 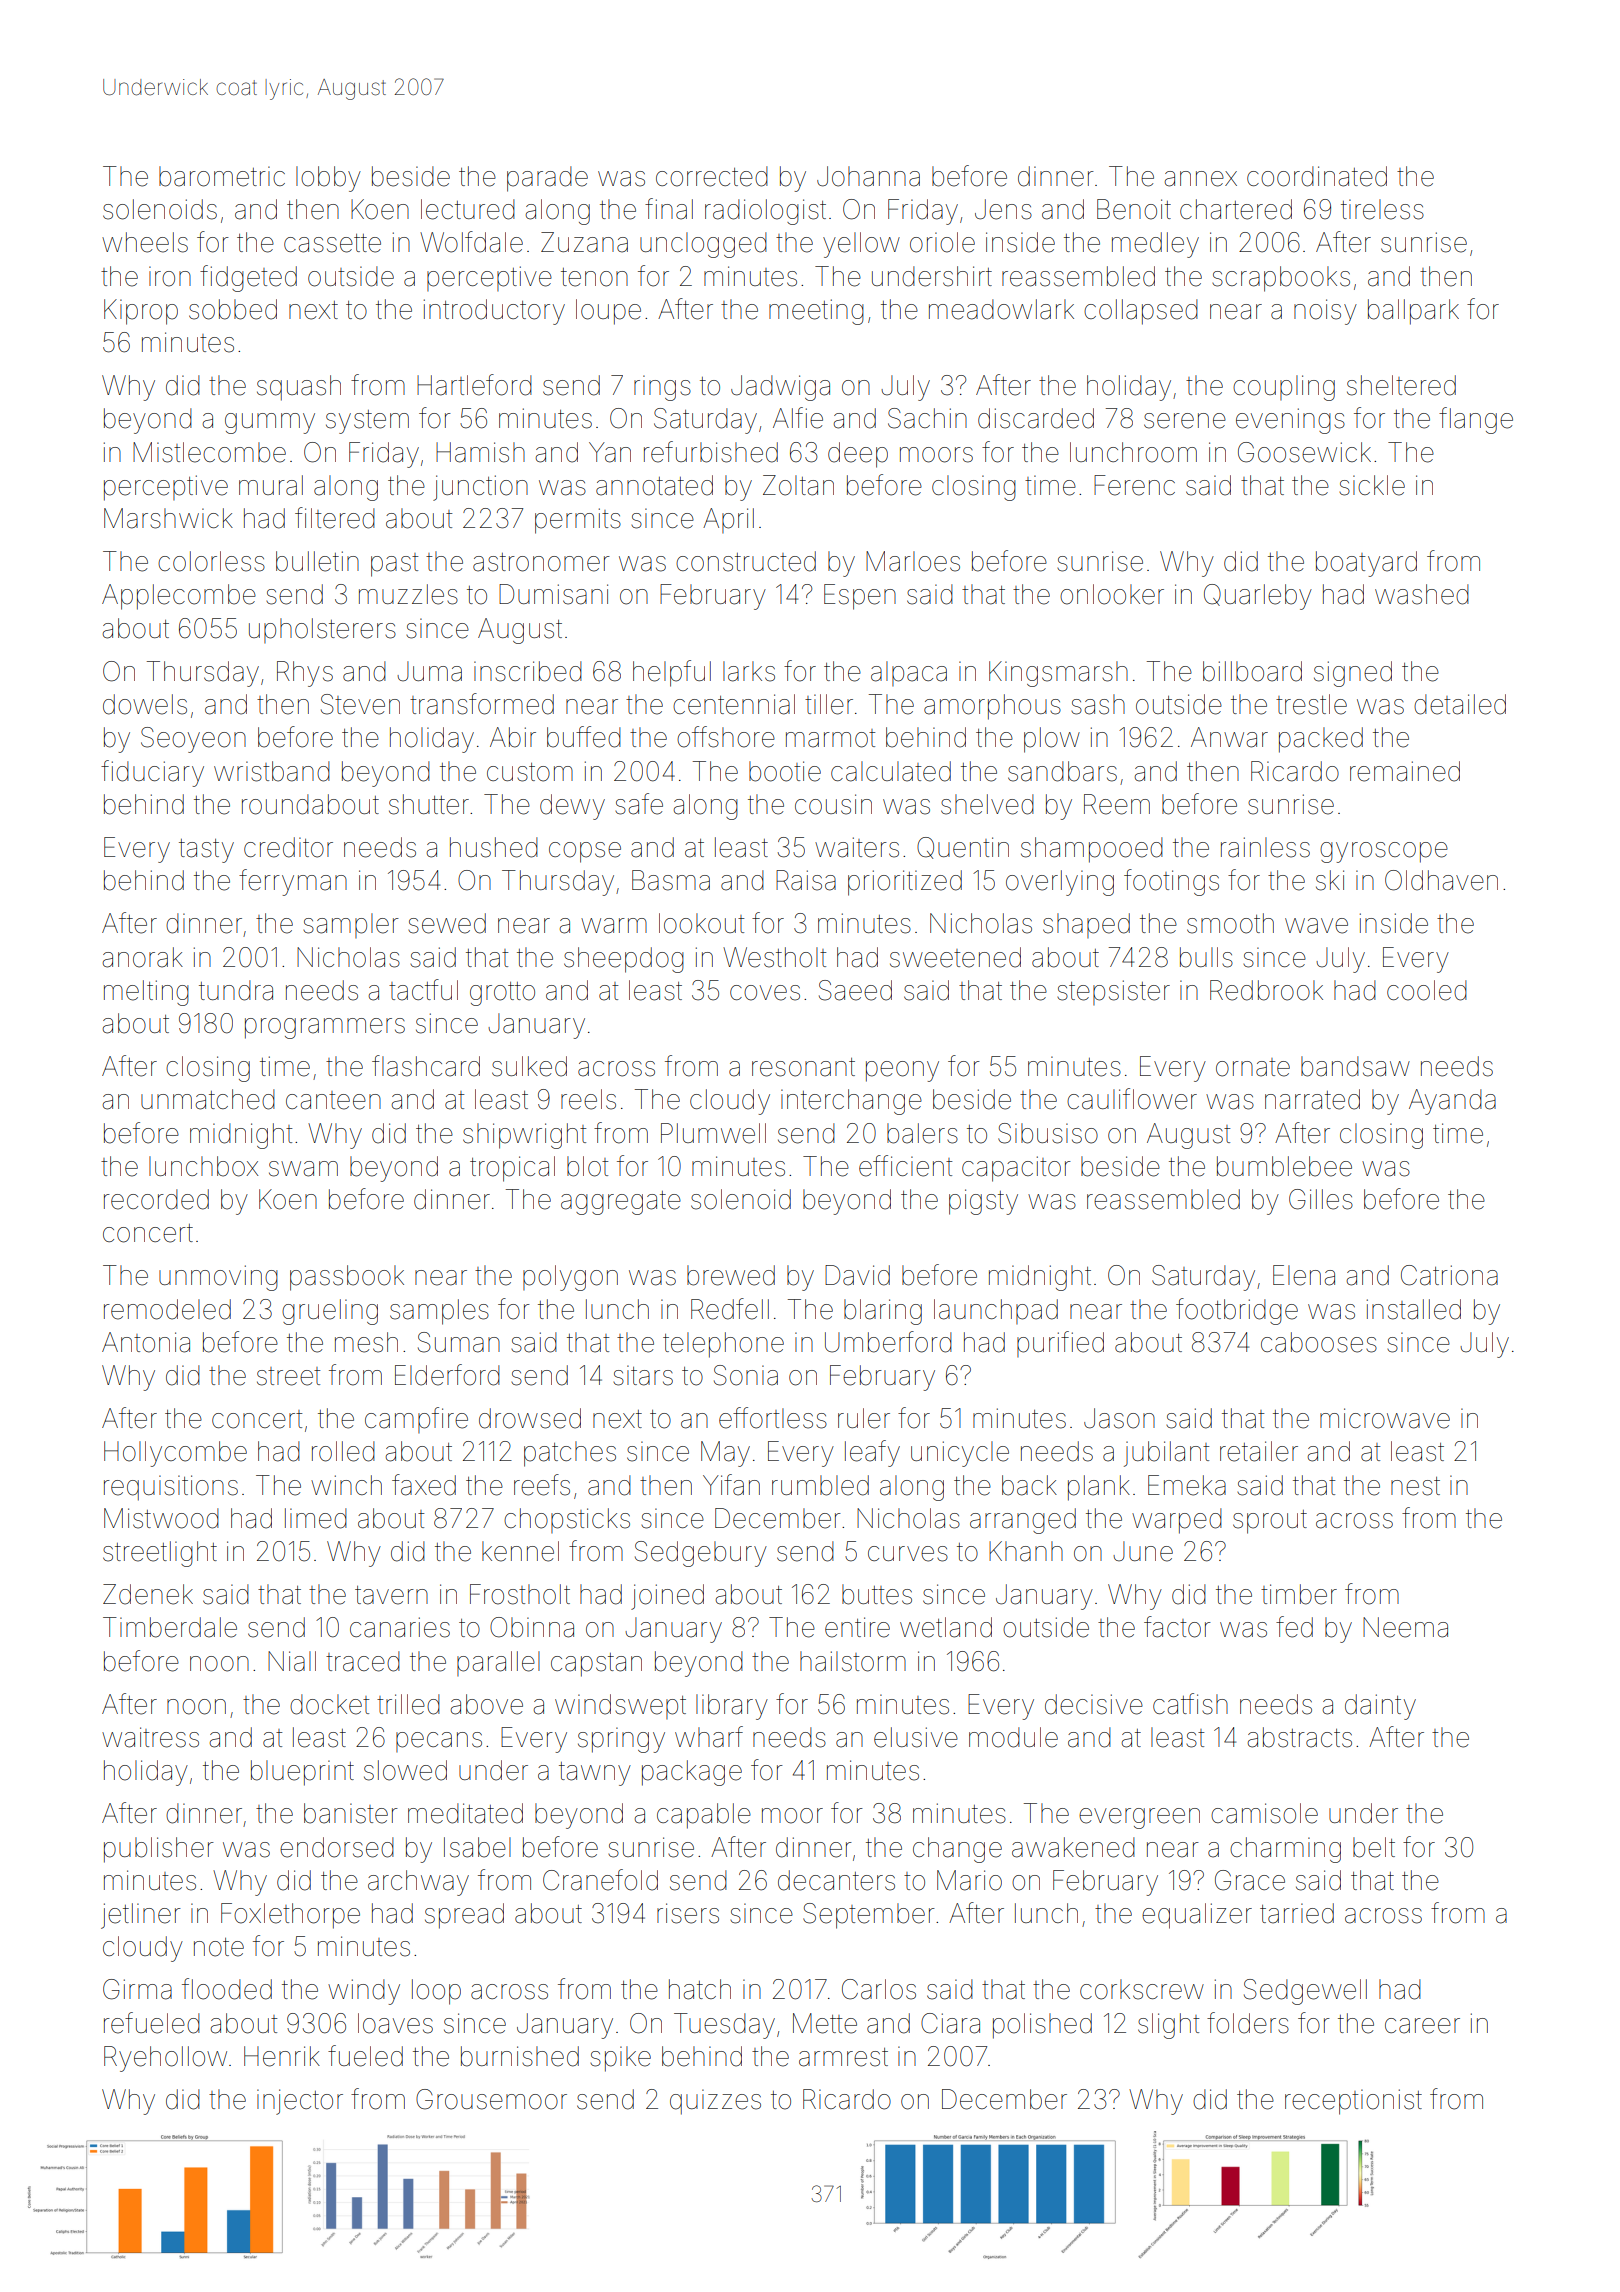 What do you see at coordinates (233, 309) in the screenshot?
I see `sobbed` at bounding box center [233, 309].
